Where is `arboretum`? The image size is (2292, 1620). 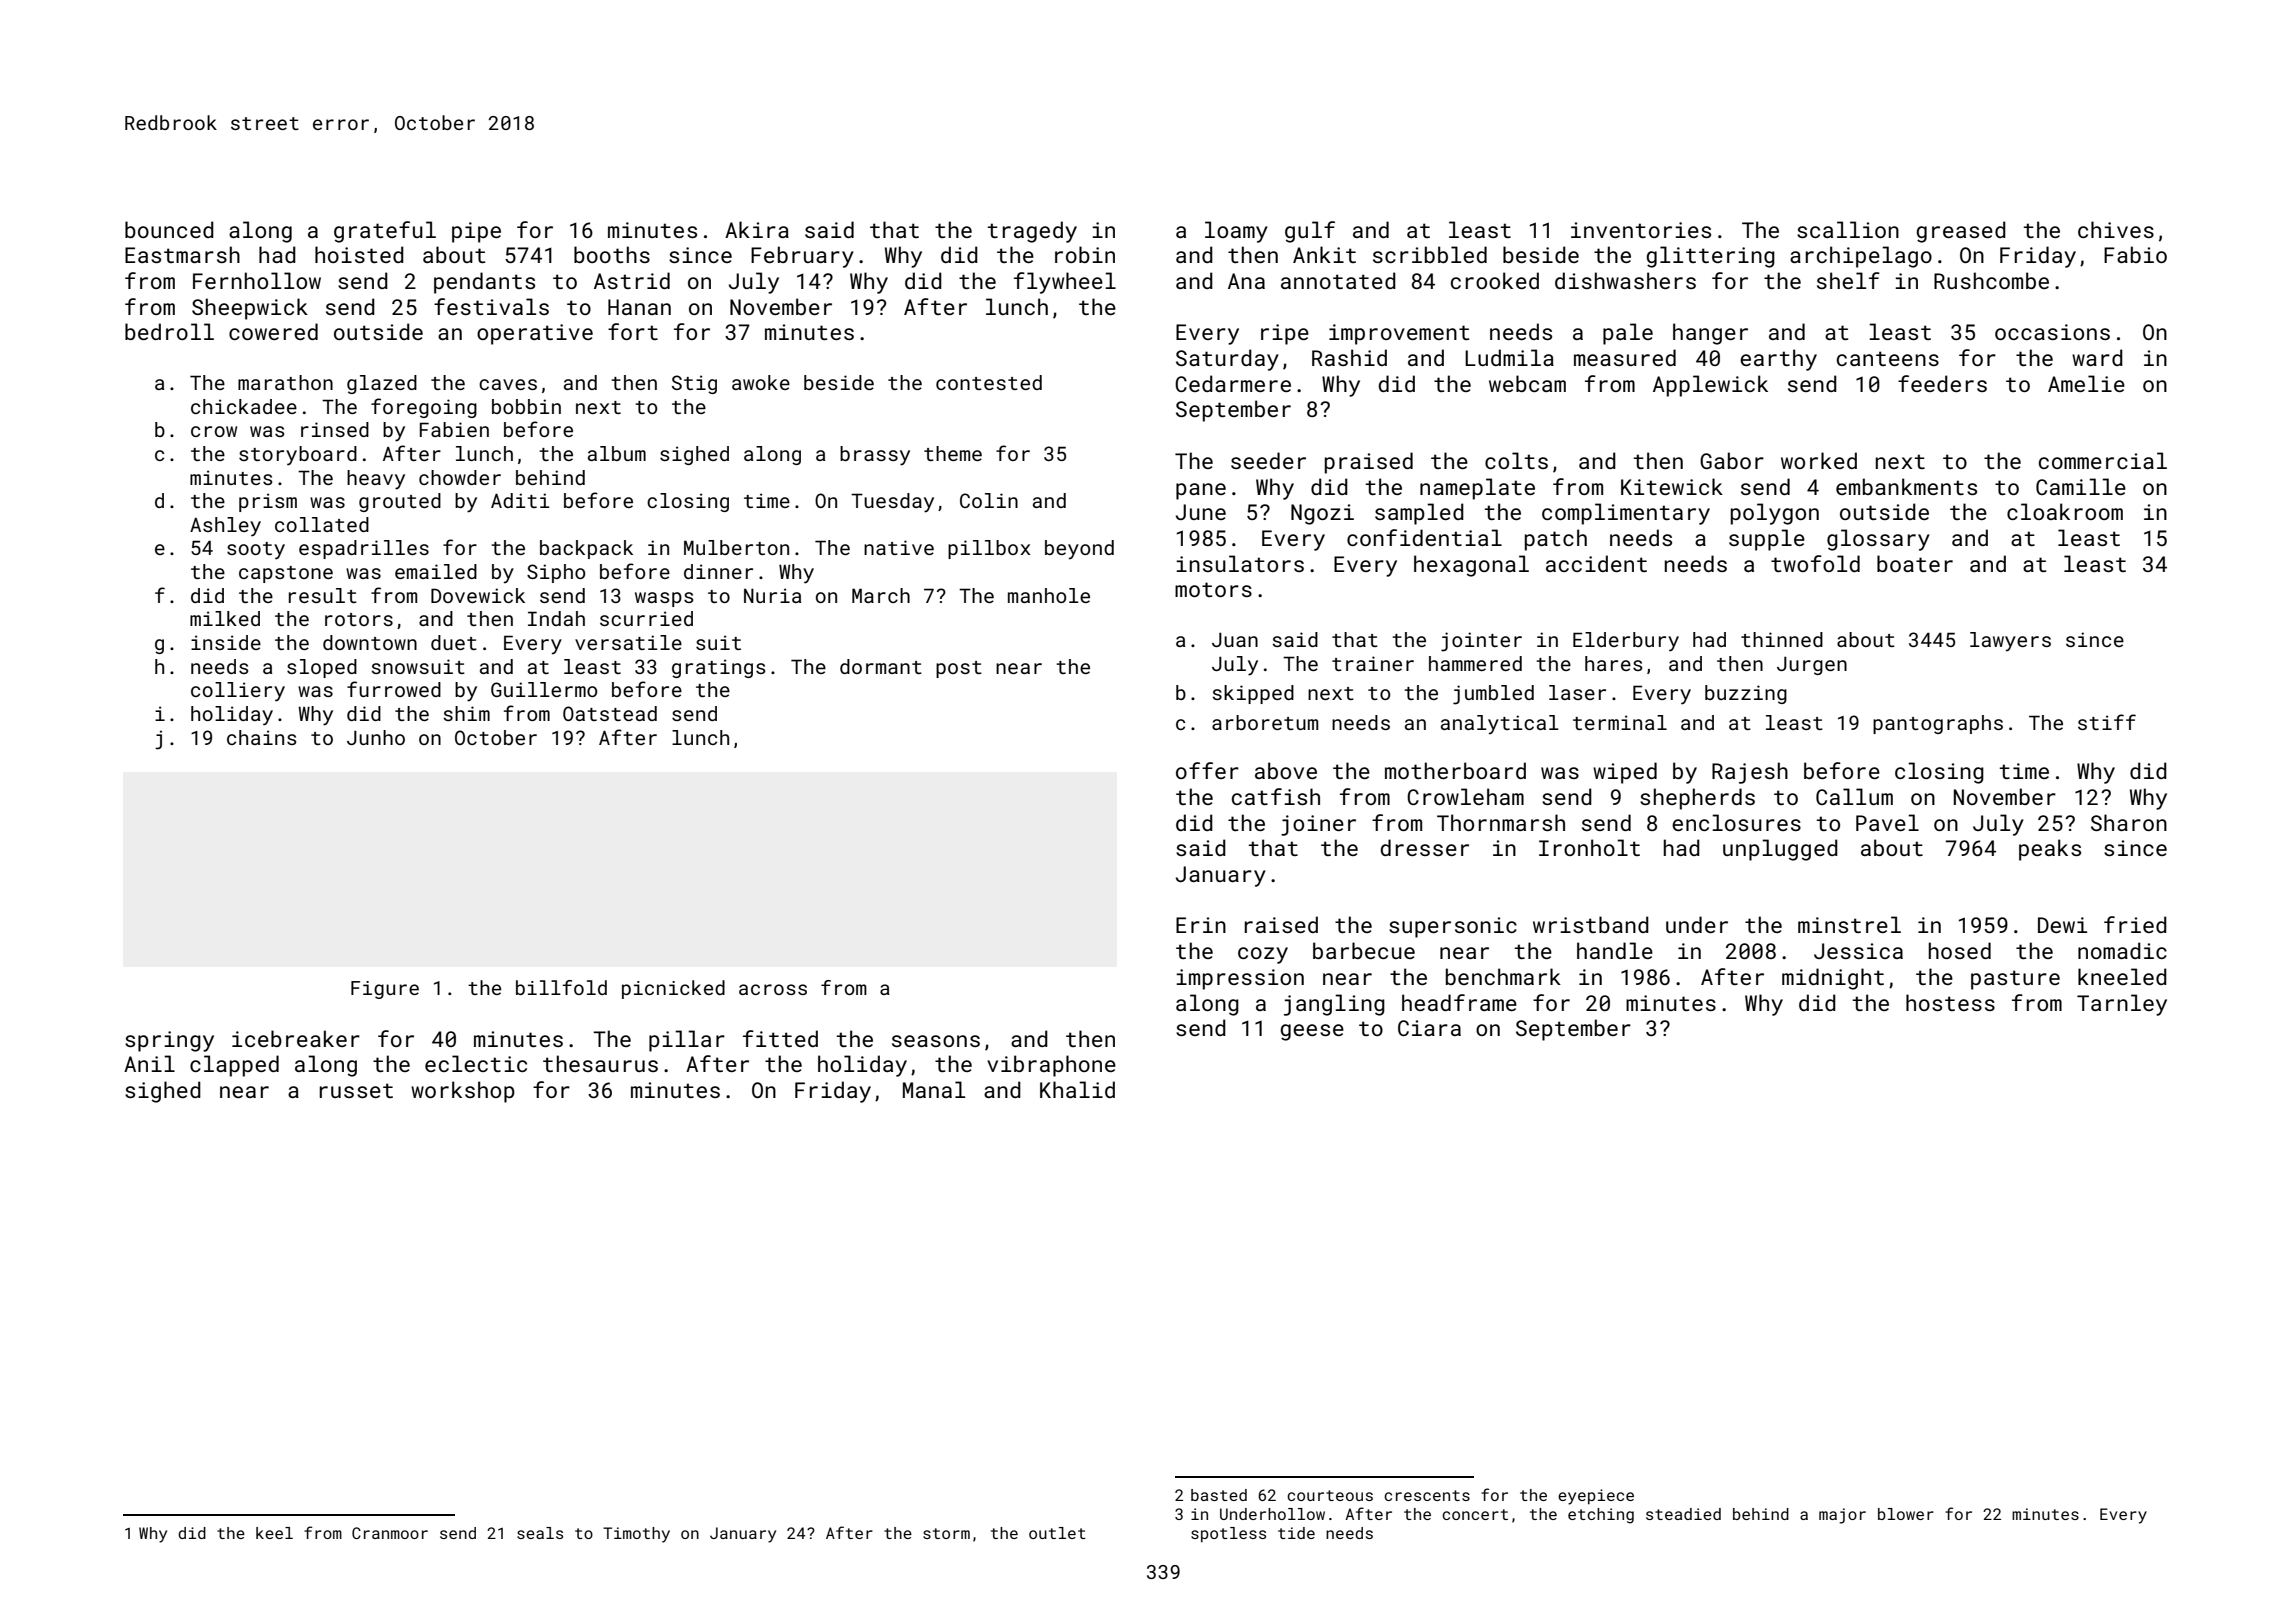
arboretum is located at coordinates (1265, 722).
